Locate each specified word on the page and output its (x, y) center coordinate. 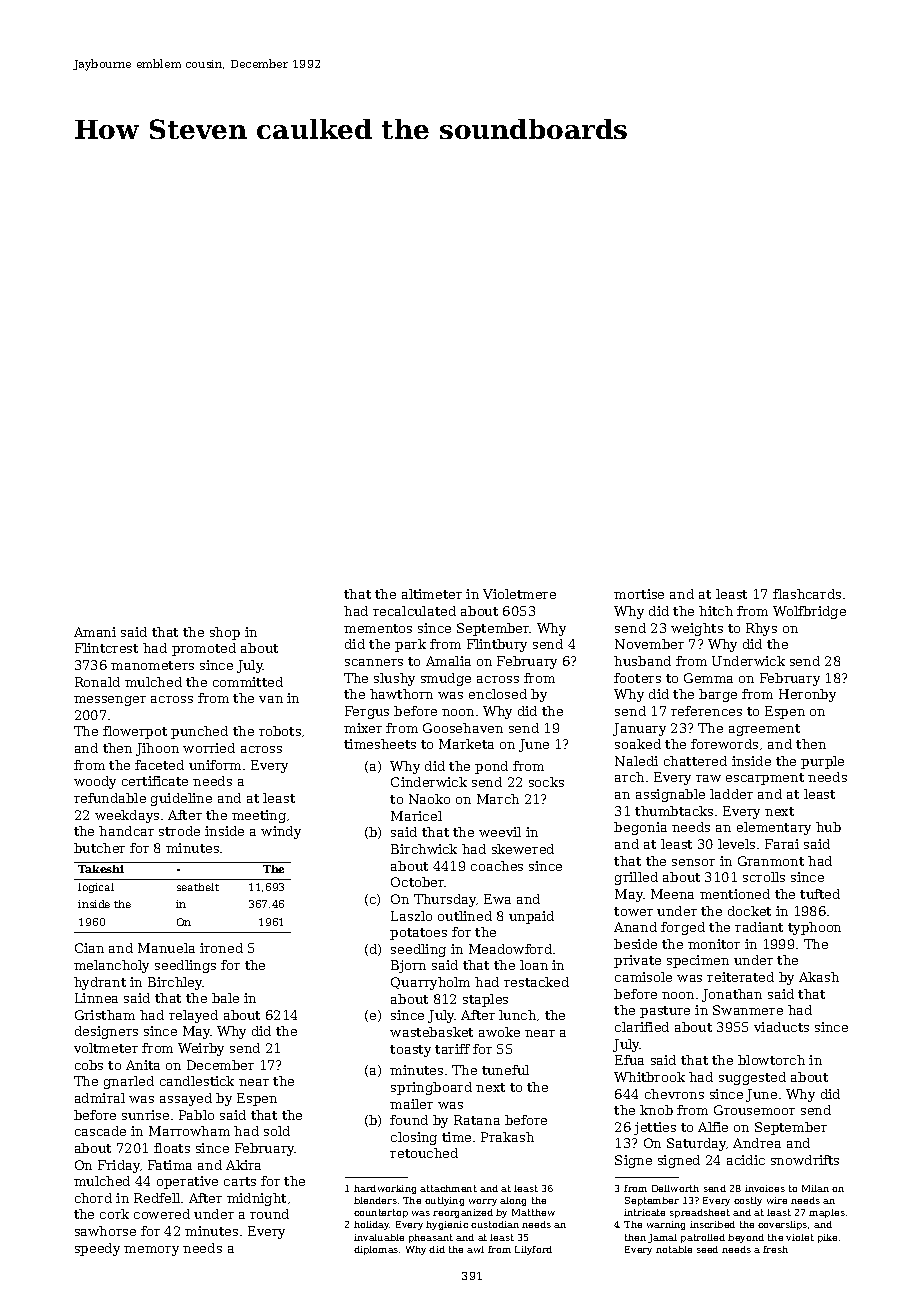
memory (151, 1251)
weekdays (127, 816)
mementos (378, 628)
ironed (221, 948)
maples (827, 1213)
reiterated (740, 977)
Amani (95, 632)
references (706, 711)
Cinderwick (429, 782)
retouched (424, 1153)
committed (248, 682)
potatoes (418, 934)
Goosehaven (463, 728)
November (649, 644)
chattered (695, 761)
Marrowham (189, 1131)
